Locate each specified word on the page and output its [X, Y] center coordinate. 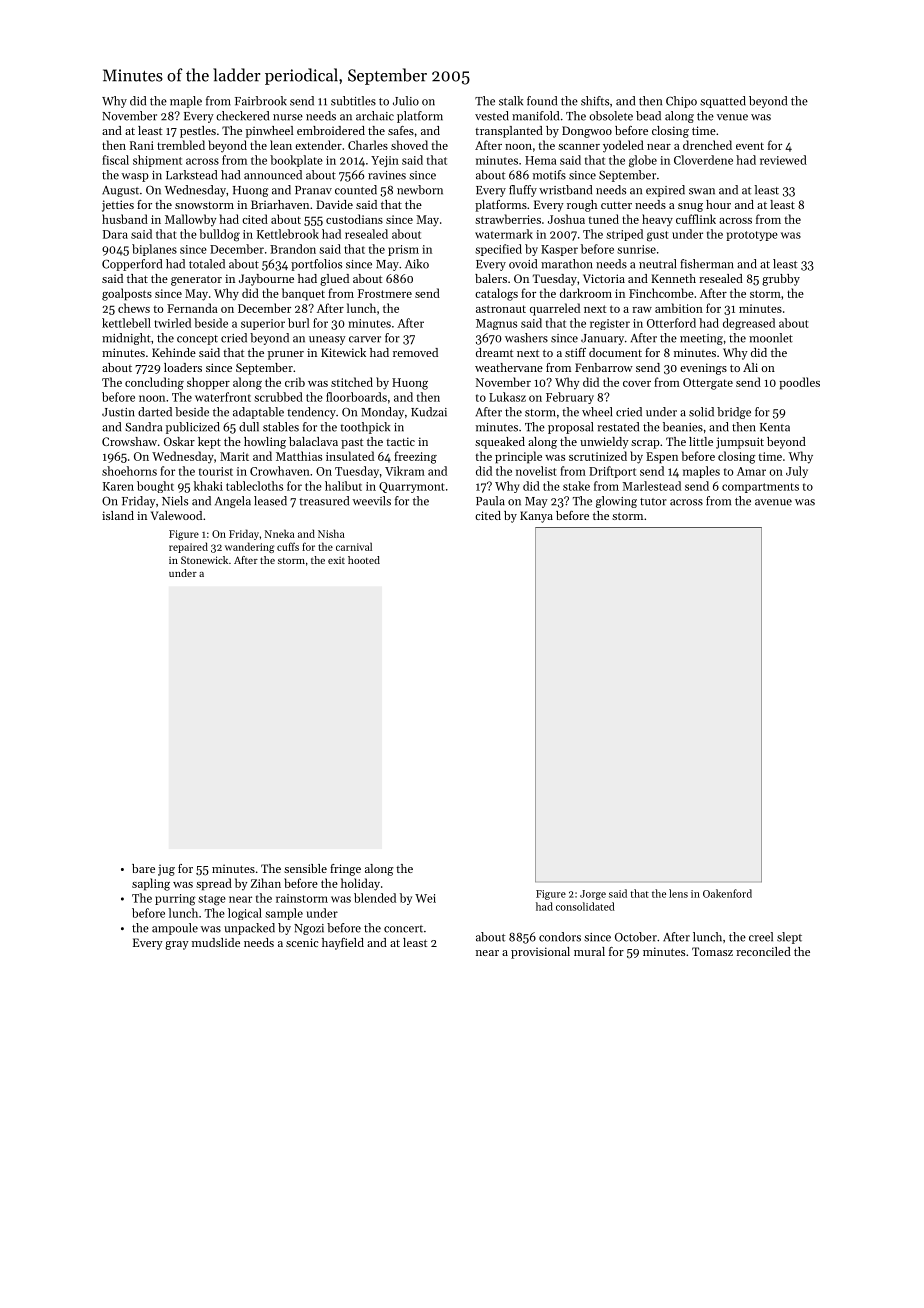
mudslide [216, 942]
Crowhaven [280, 471]
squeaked [500, 443]
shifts [595, 101]
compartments [760, 488]
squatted [723, 102]
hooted [364, 560]
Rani [142, 145]
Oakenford [727, 893]
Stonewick [204, 560]
